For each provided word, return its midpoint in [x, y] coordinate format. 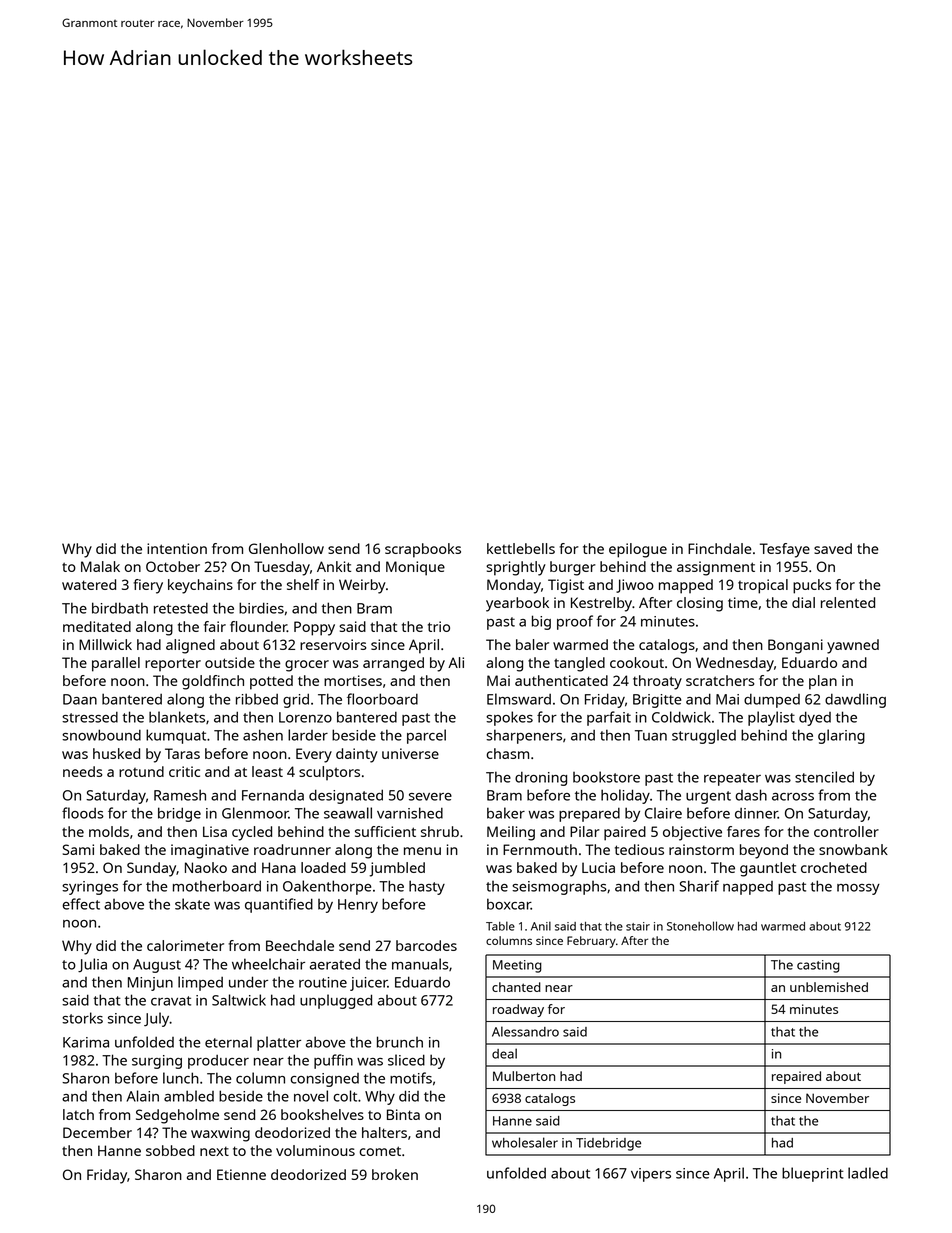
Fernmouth [540, 849]
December [97, 1132]
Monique [415, 568]
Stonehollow [700, 926]
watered [89, 584]
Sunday [151, 869]
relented [848, 602]
